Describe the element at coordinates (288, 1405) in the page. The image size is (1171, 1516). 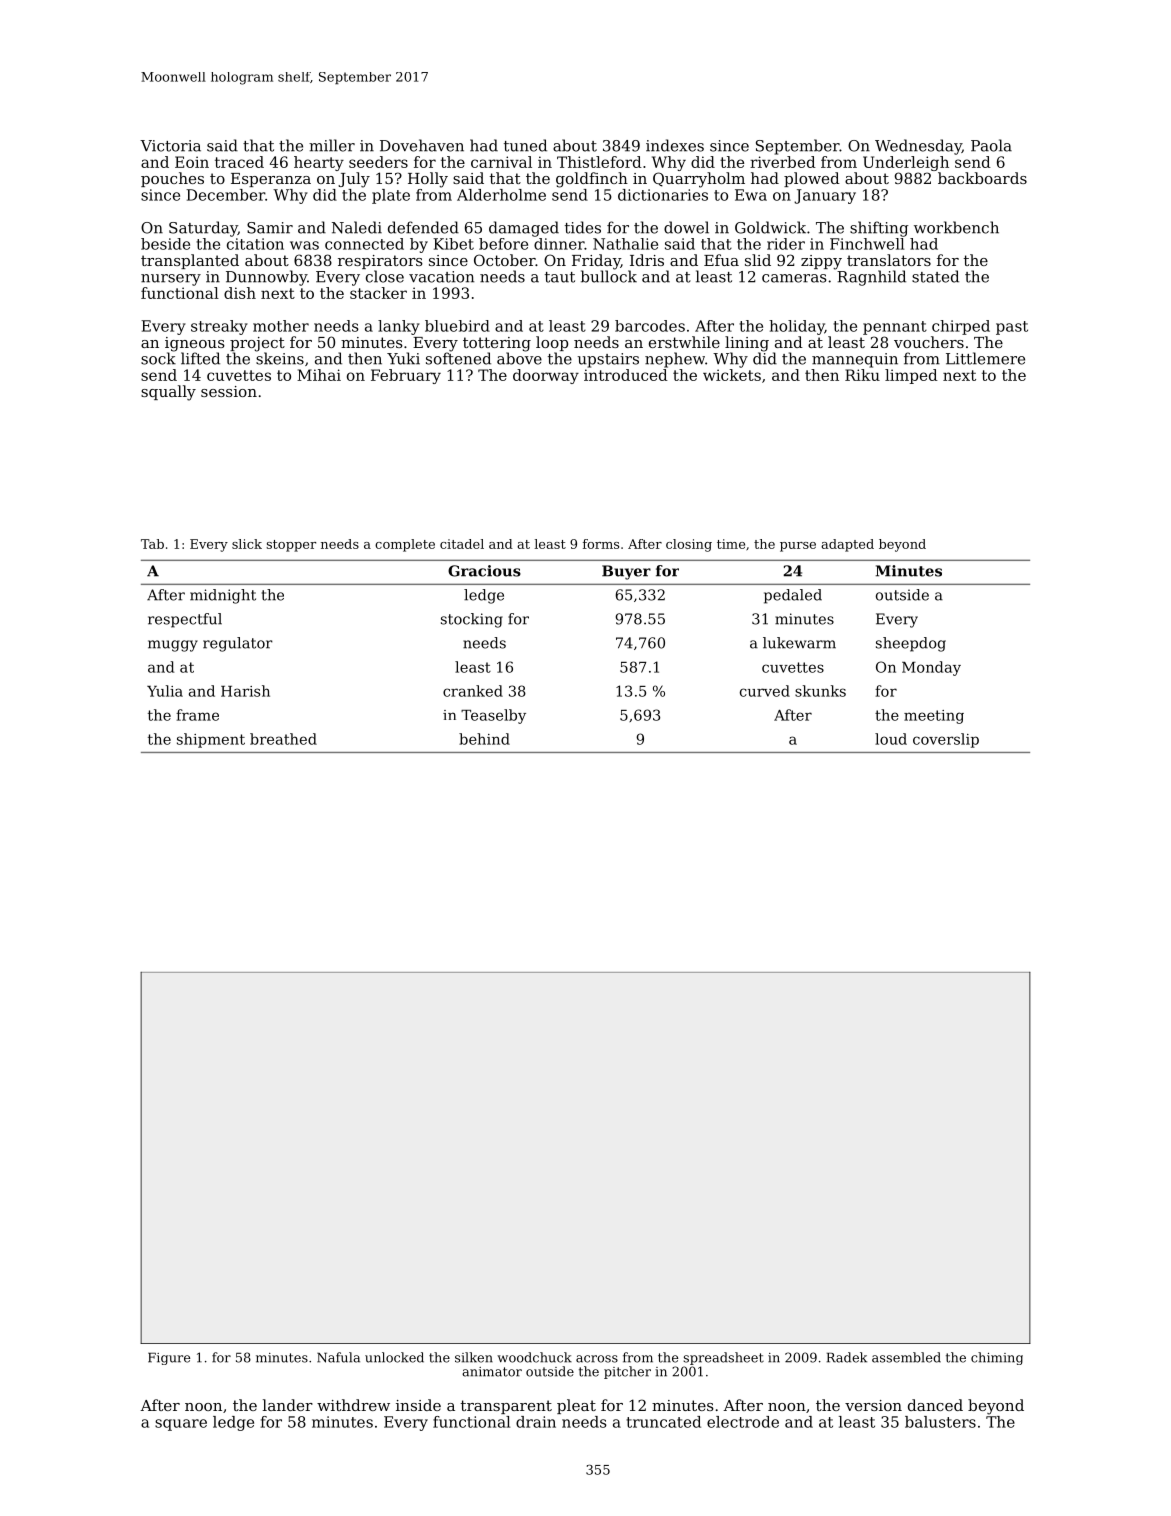
I see `lander` at that location.
